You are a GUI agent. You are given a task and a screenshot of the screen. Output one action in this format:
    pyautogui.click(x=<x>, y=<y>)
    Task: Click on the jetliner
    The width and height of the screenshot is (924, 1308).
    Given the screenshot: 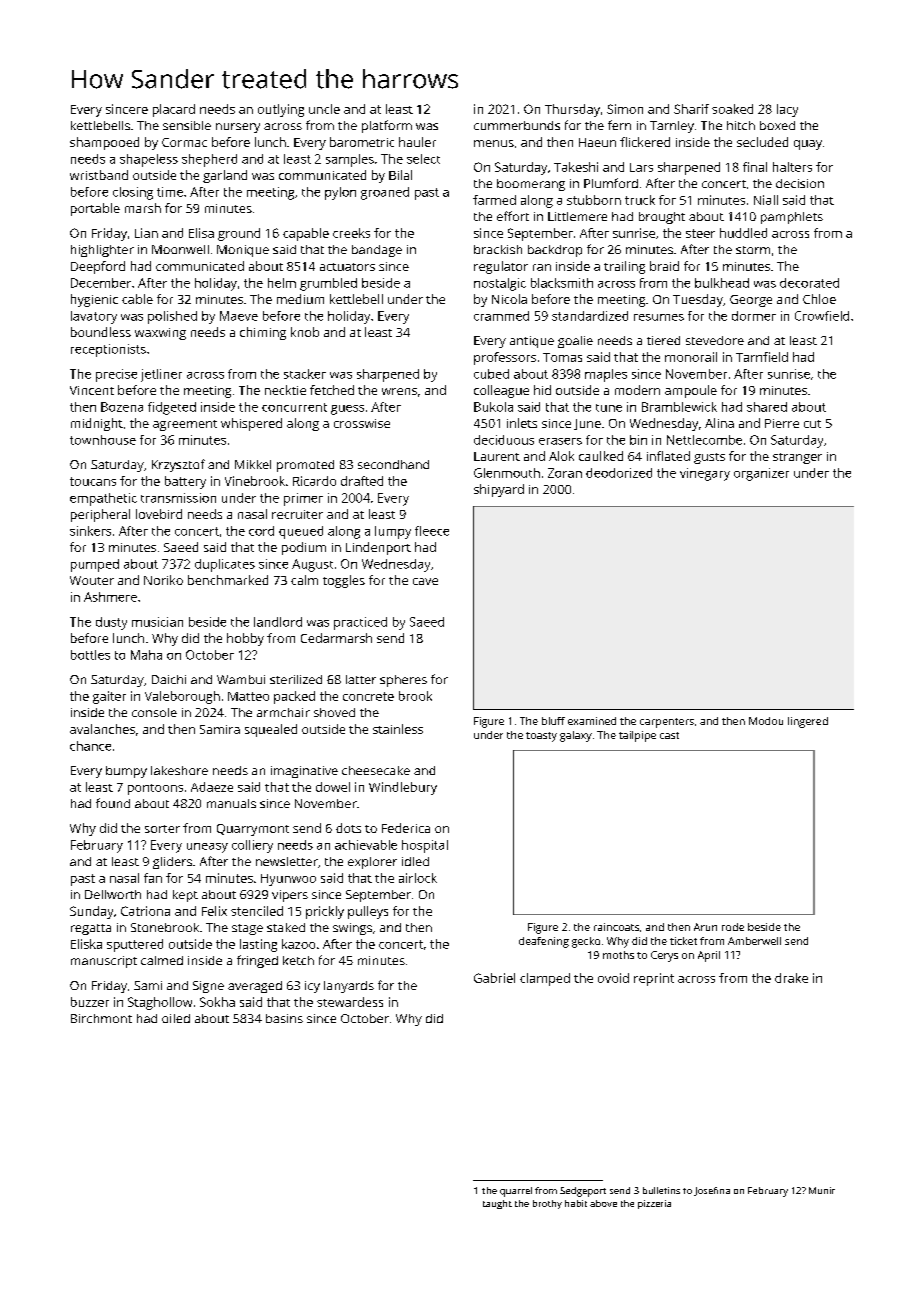 What is the action you would take?
    pyautogui.click(x=161, y=375)
